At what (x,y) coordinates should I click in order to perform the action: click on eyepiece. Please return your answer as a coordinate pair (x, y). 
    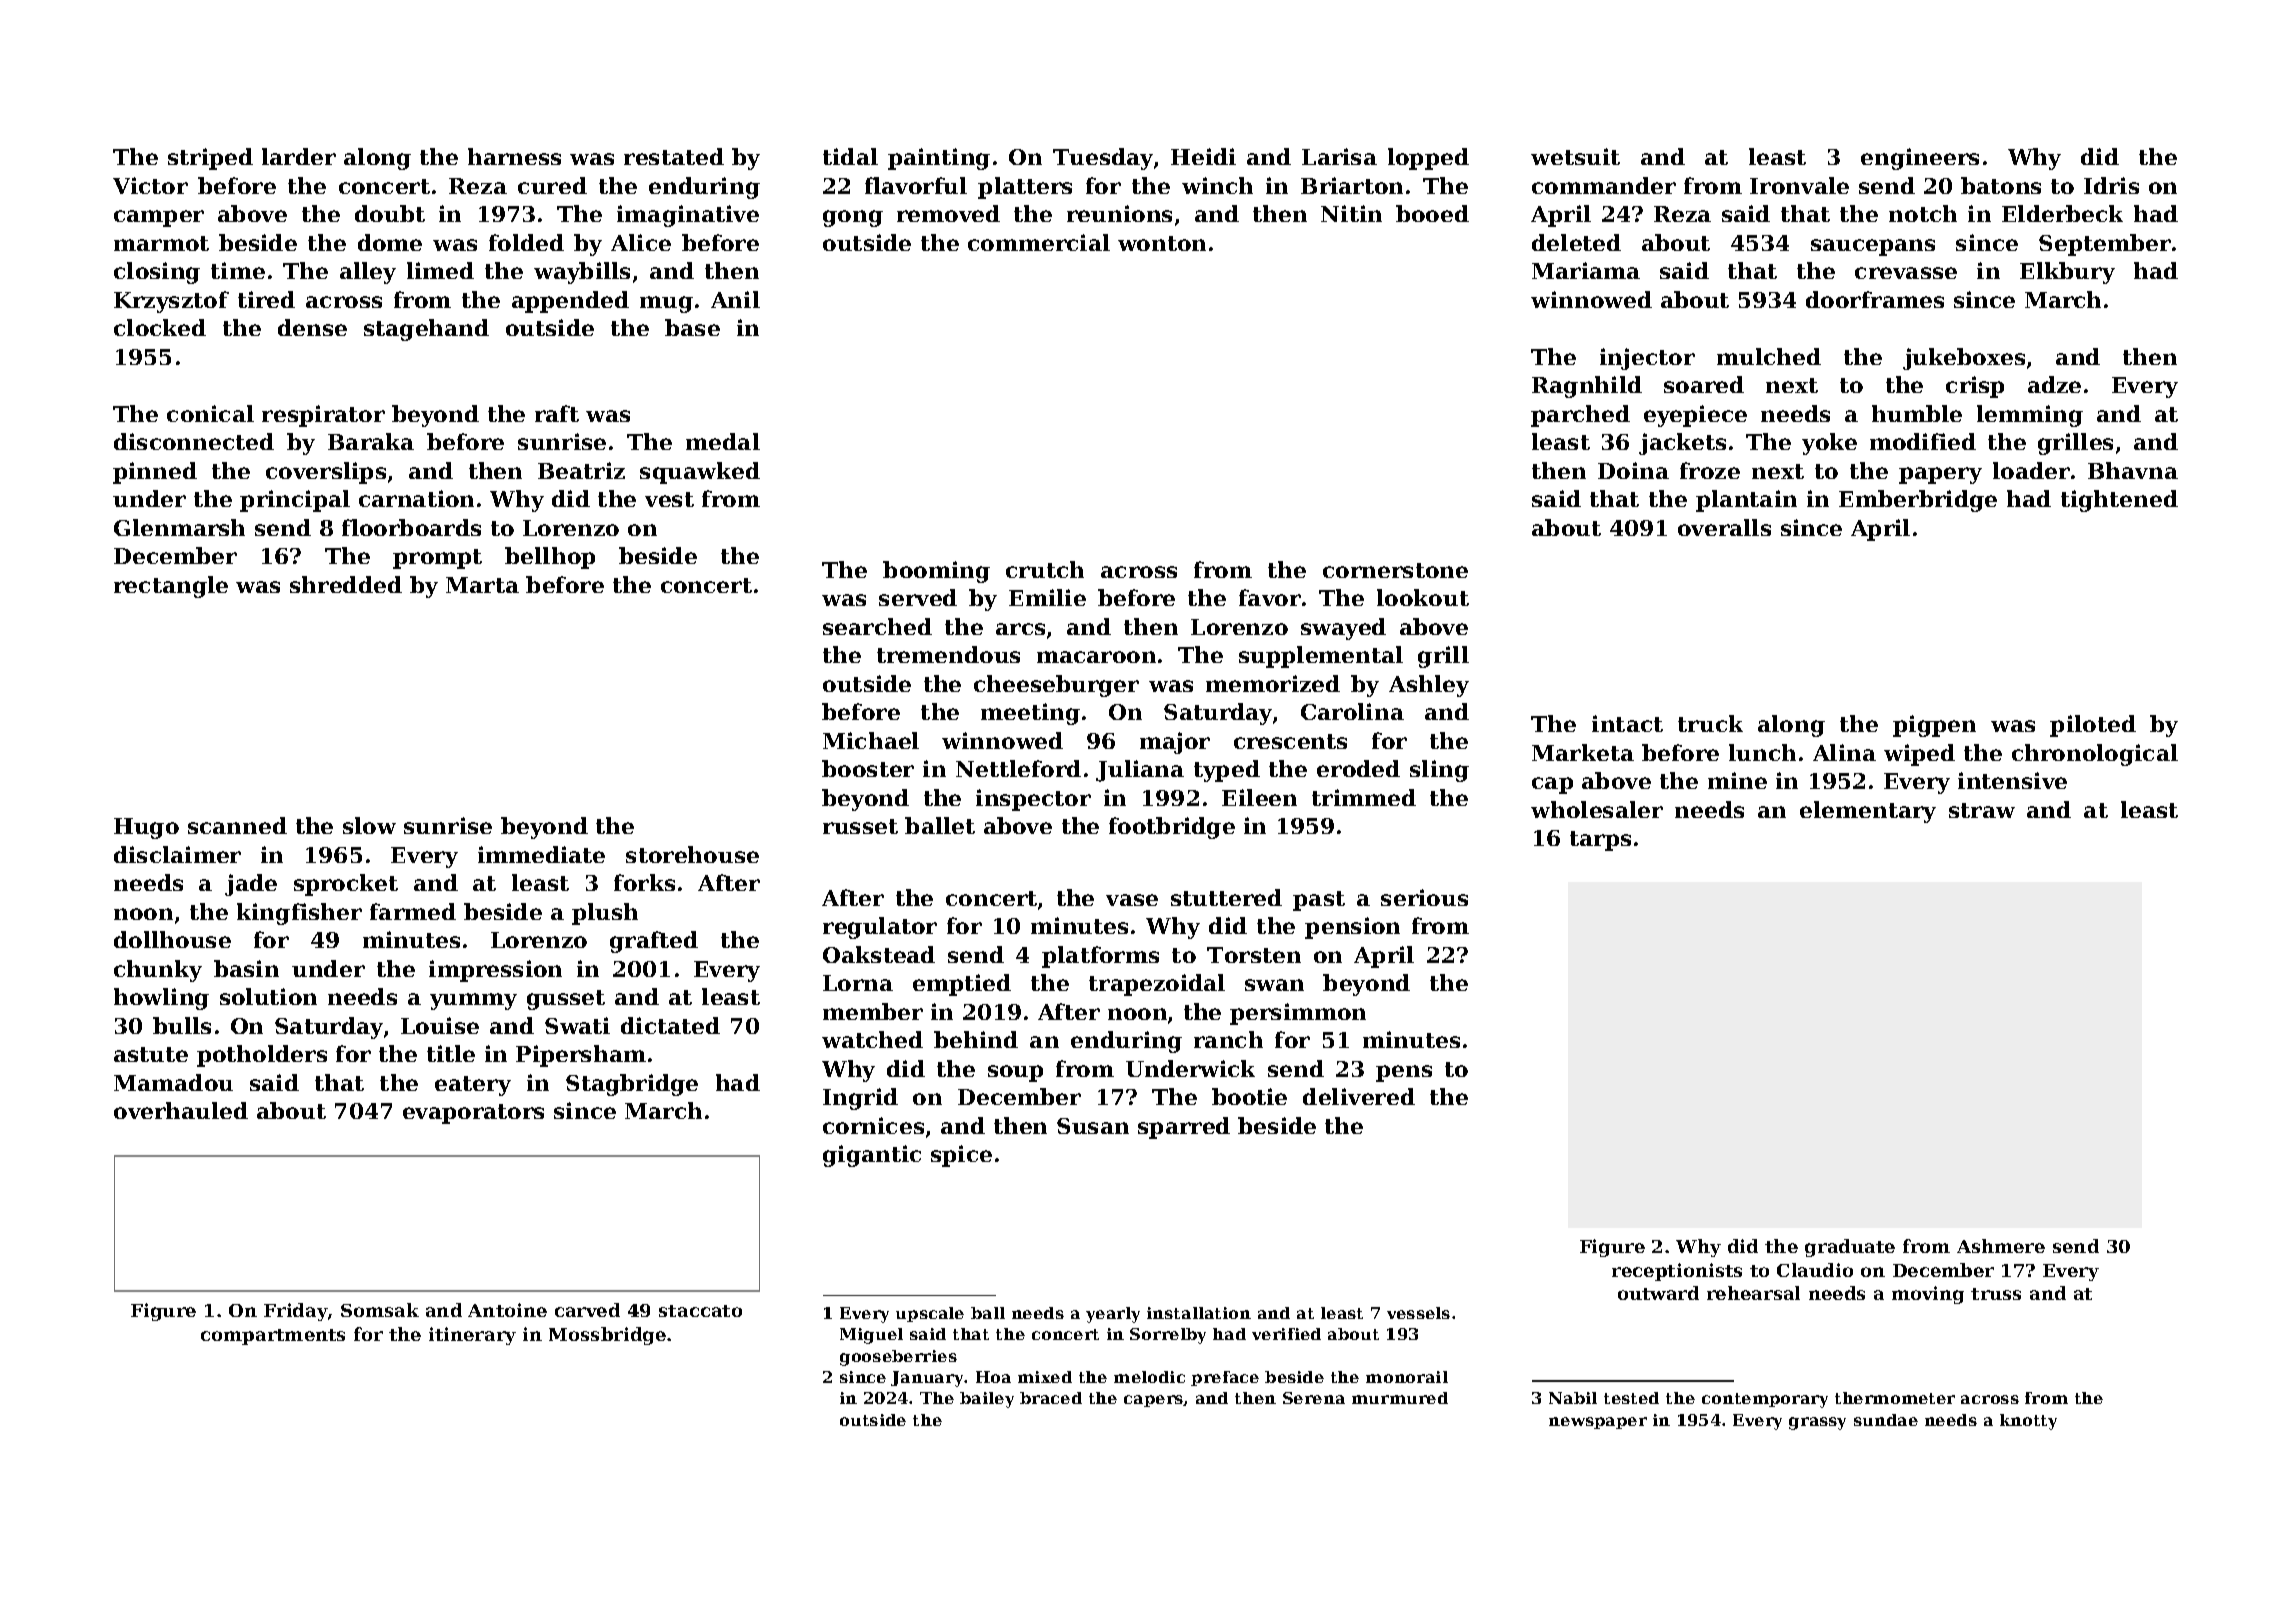
    Looking at the image, I should click on (1695, 416).
